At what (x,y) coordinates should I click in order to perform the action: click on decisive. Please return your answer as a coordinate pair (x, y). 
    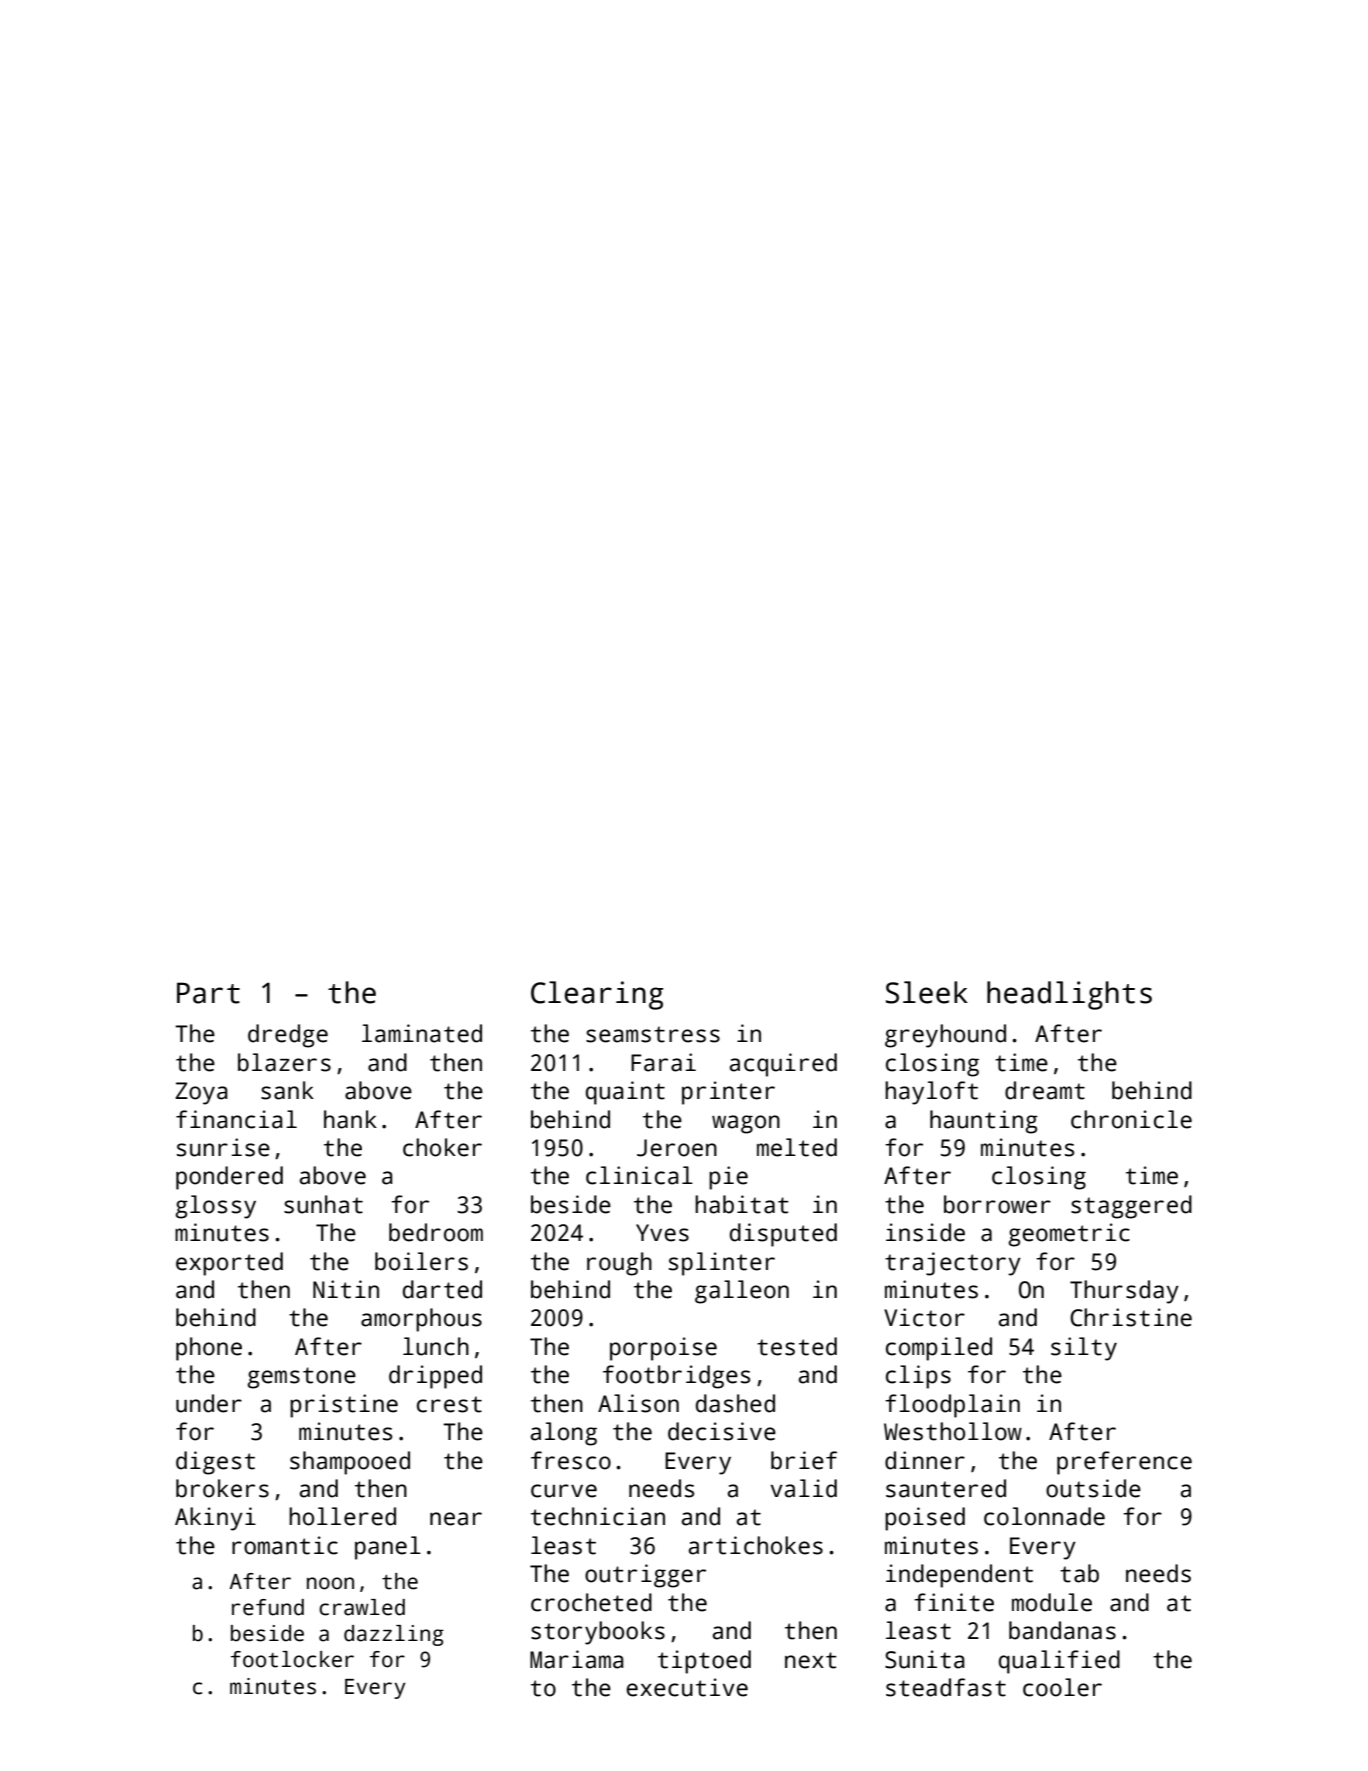
    Looking at the image, I should click on (722, 1431).
